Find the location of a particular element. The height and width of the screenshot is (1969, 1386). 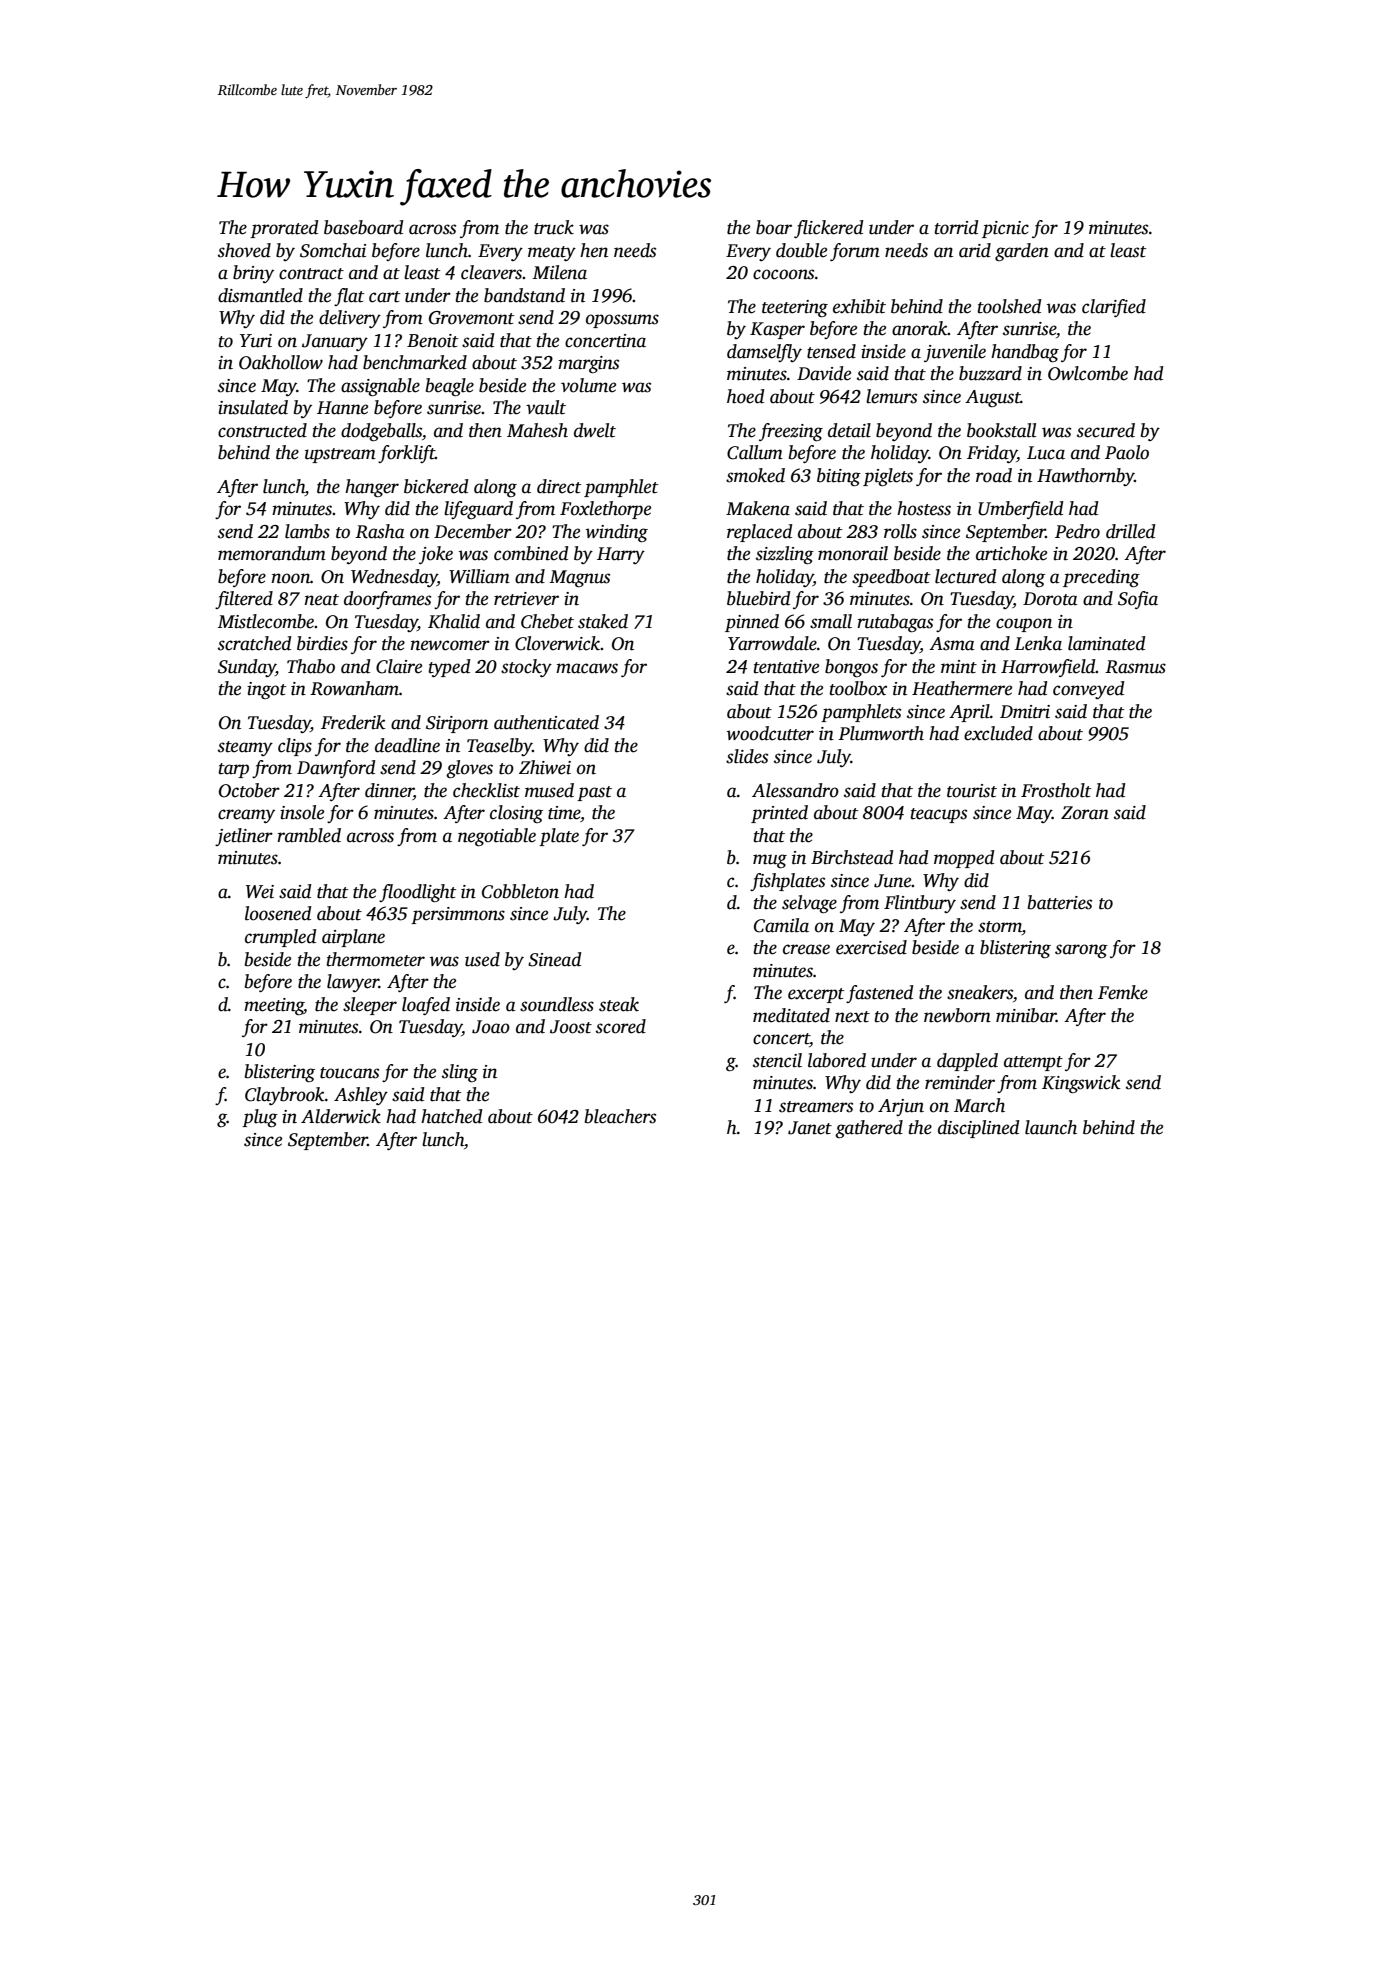

hatched is located at coordinates (451, 1116).
